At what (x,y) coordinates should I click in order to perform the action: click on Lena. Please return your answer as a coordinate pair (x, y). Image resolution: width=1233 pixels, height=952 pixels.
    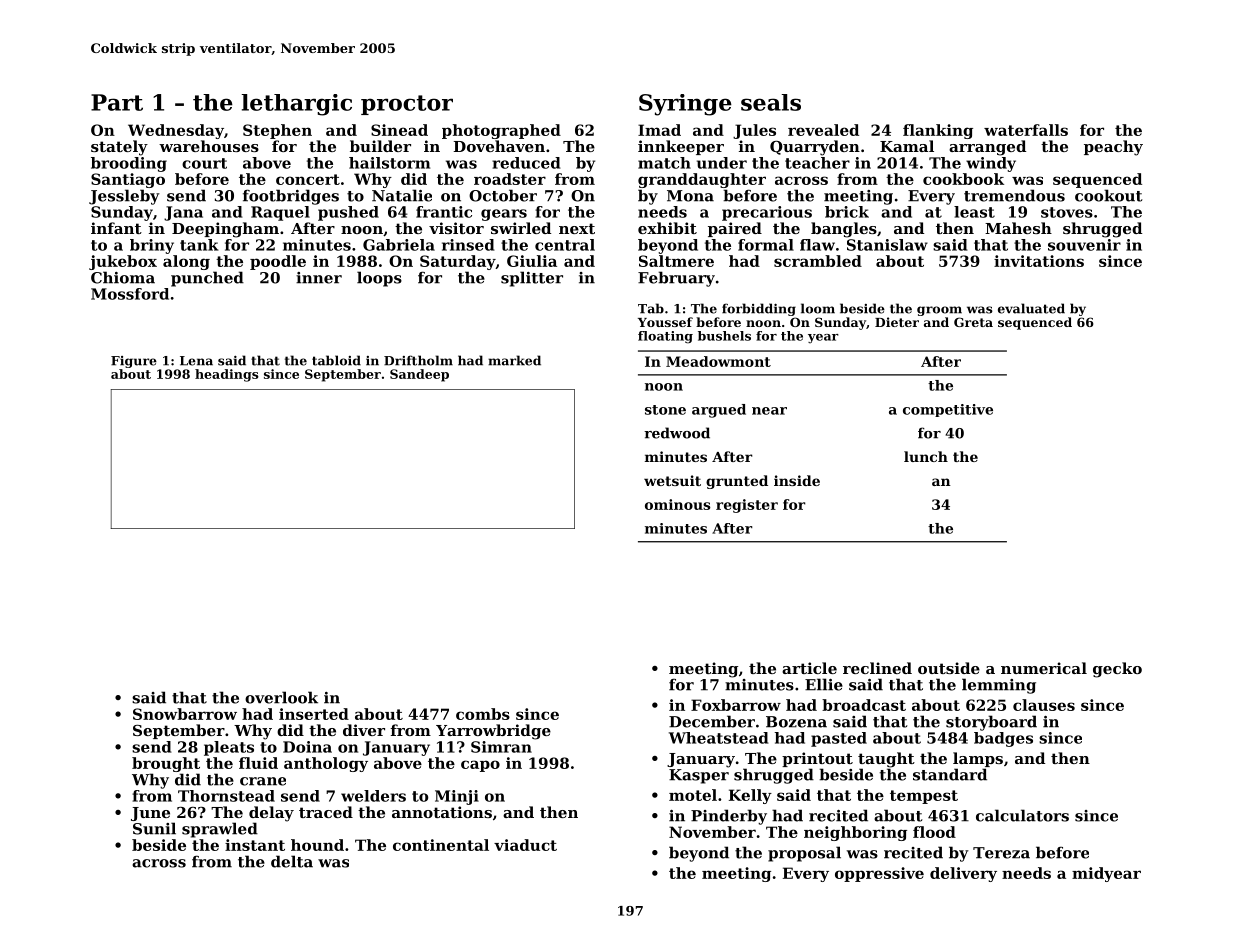
    Looking at the image, I should click on (196, 361).
